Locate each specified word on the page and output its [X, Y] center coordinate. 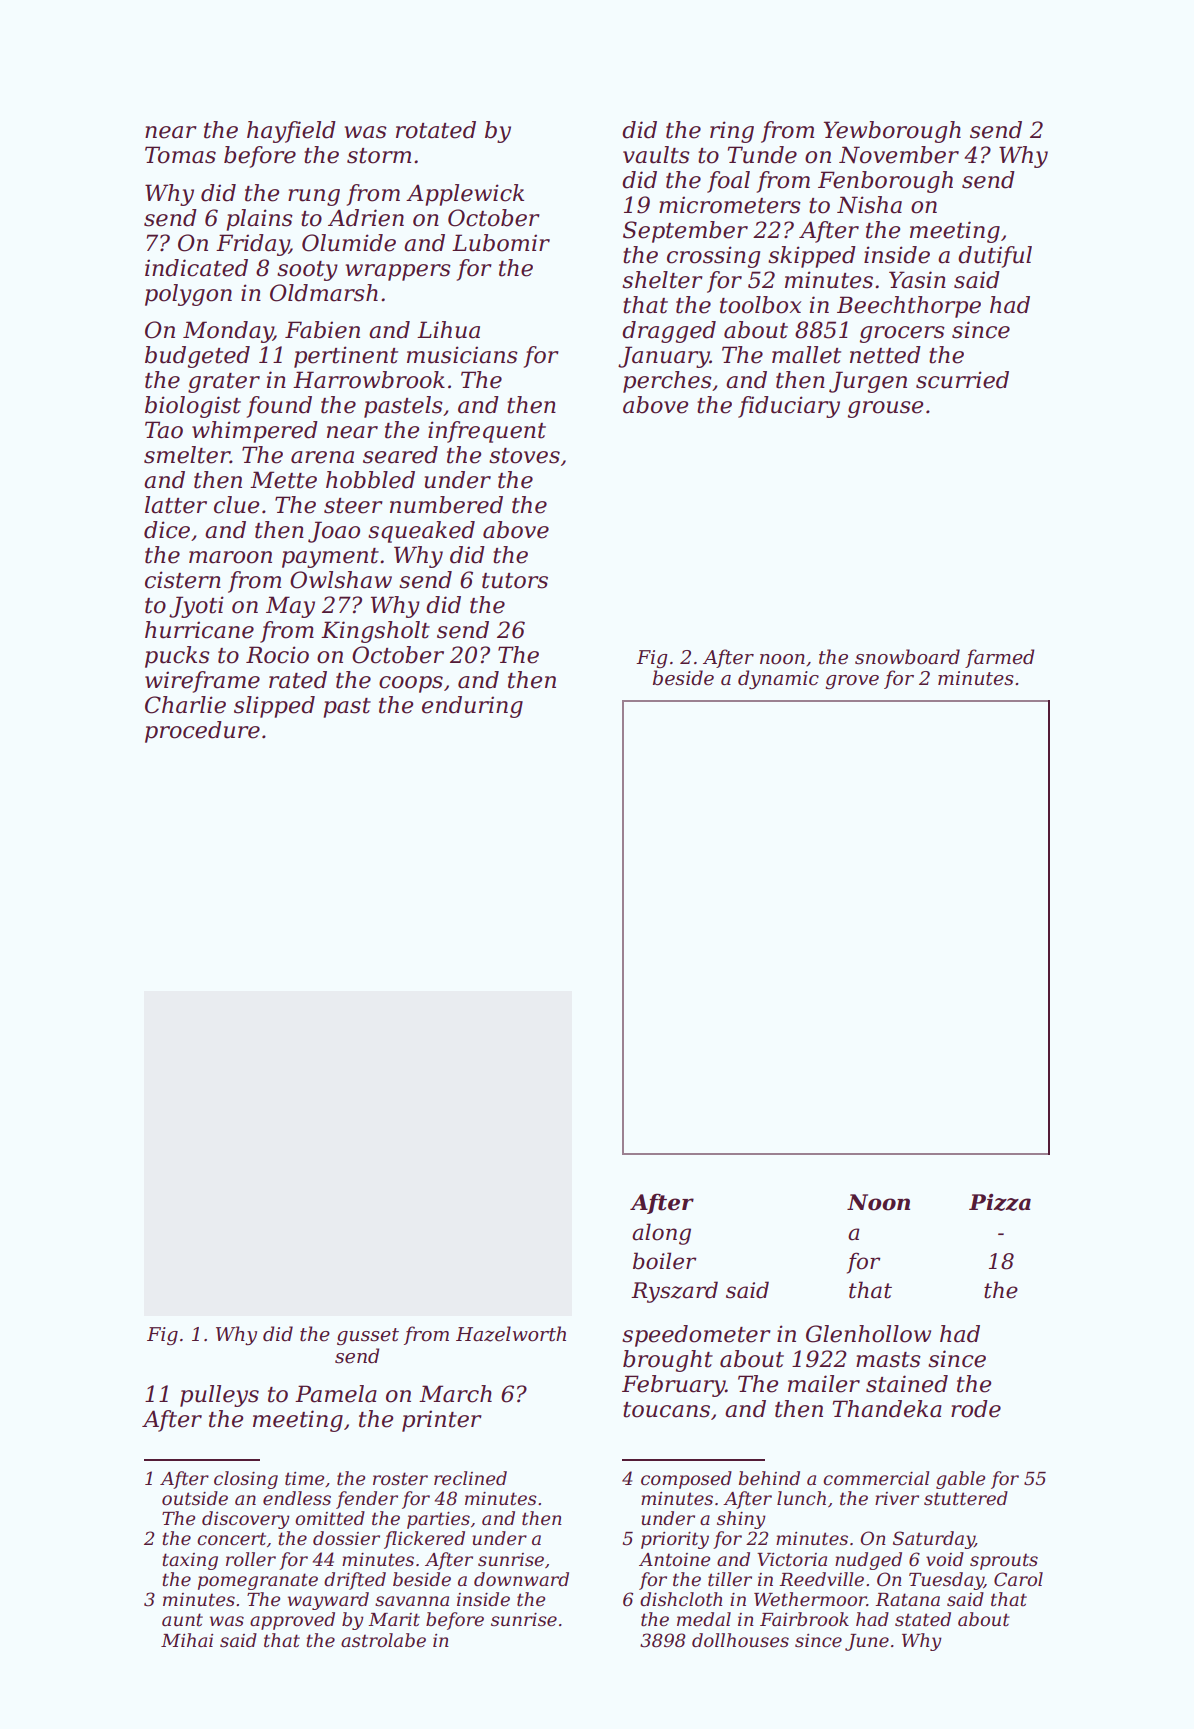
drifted [355, 1581]
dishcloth [681, 1599]
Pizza [1000, 1202]
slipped [274, 707]
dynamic [778, 679]
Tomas [180, 155]
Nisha [869, 205]
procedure [202, 732]
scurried [962, 380]
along [661, 1234]
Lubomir [501, 243]
